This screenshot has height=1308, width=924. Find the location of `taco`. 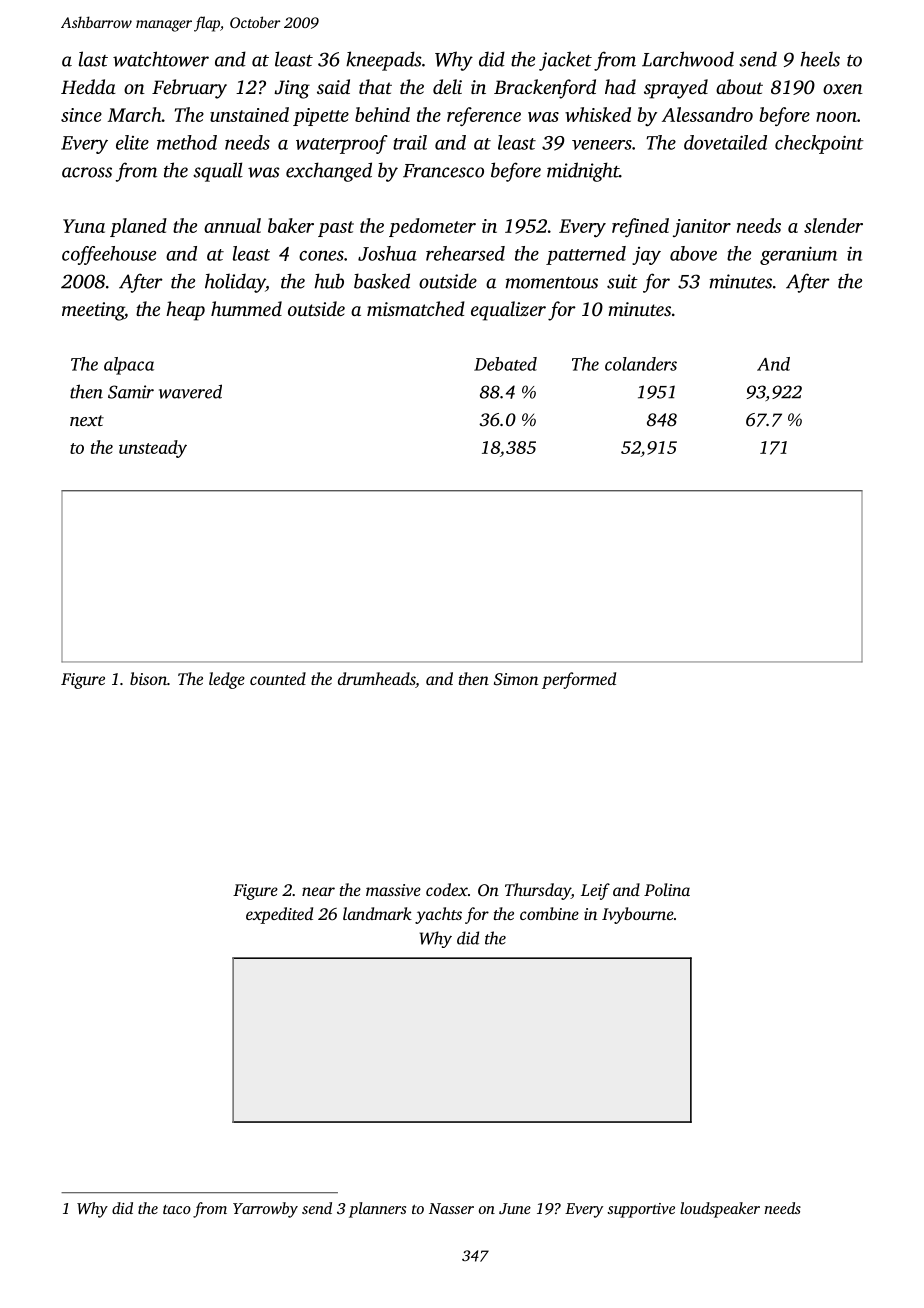

taco is located at coordinates (177, 1209).
